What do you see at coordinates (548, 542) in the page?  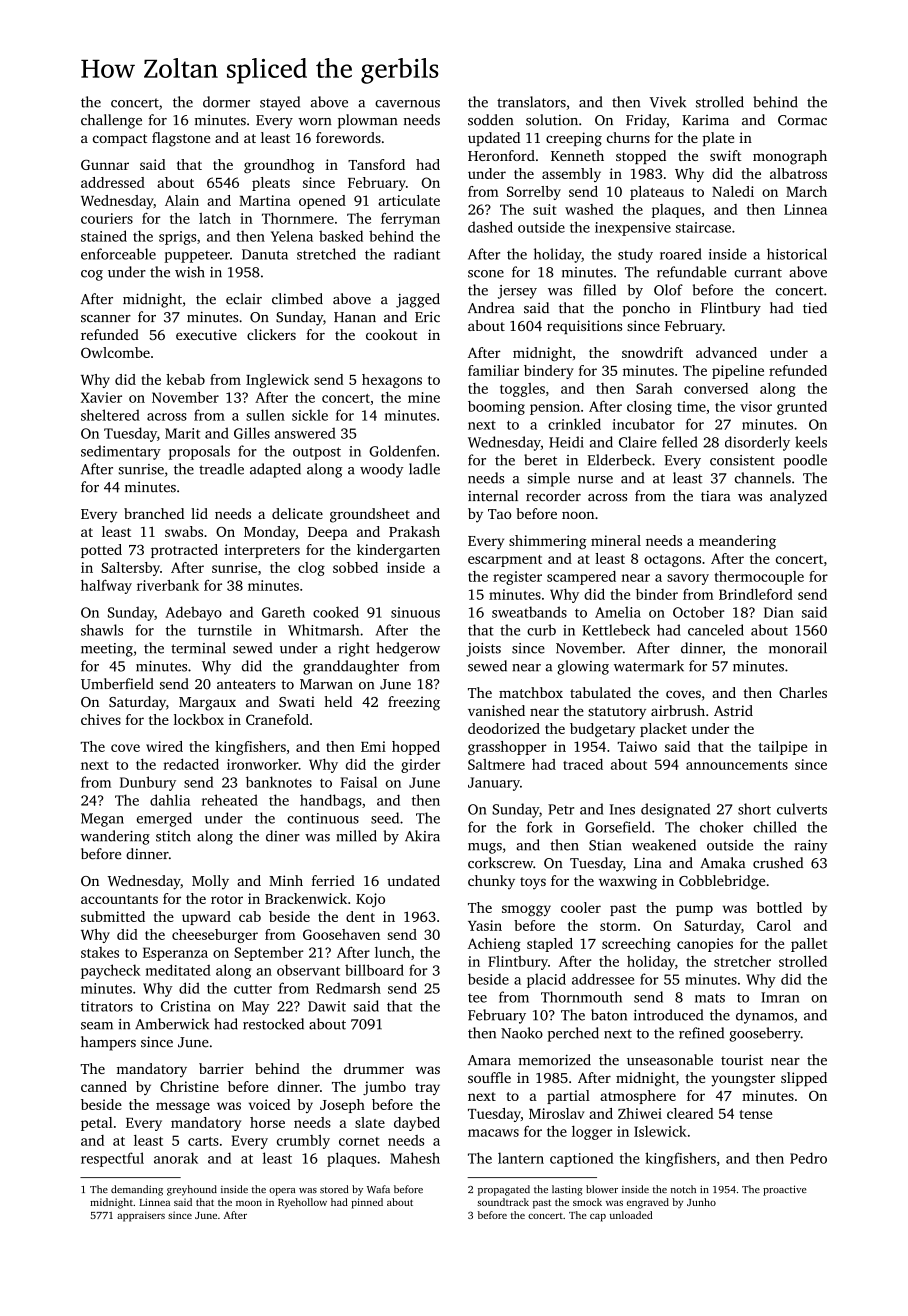 I see `shimmering` at bounding box center [548, 542].
